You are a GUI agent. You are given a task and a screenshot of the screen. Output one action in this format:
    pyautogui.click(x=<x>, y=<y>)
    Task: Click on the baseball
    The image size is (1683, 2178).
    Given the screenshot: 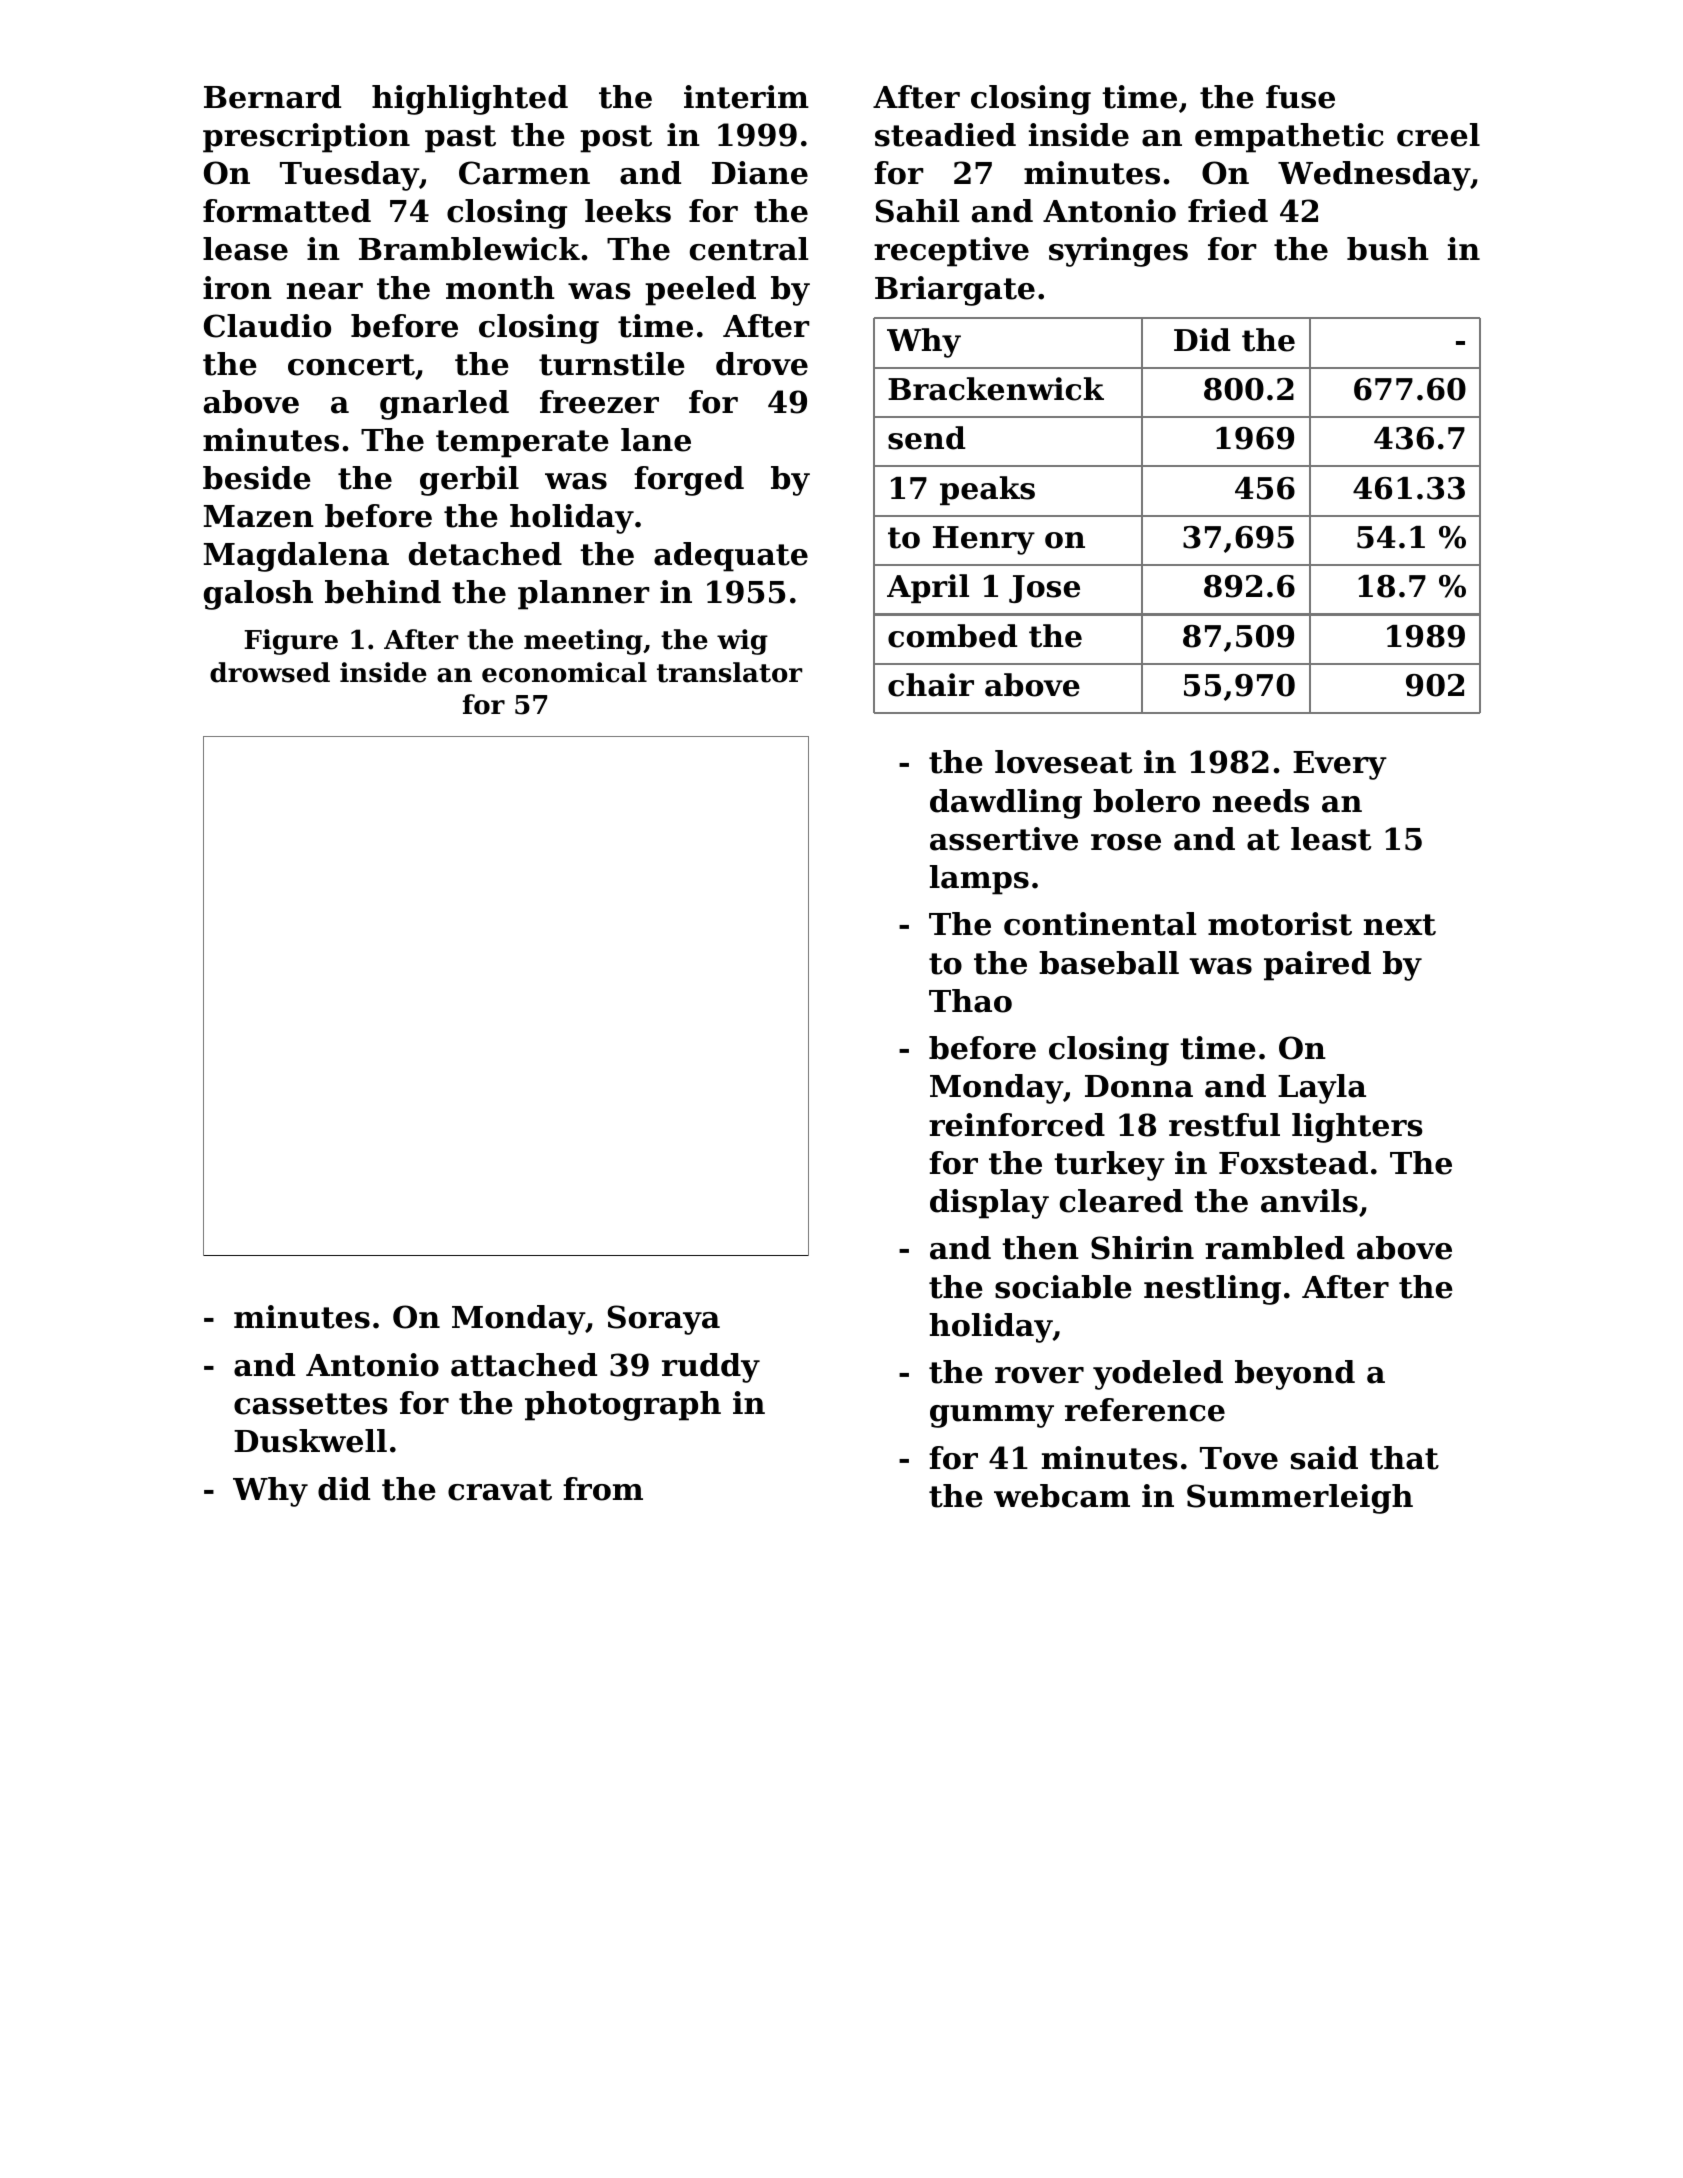 What is the action you would take?
    pyautogui.click(x=1109, y=963)
